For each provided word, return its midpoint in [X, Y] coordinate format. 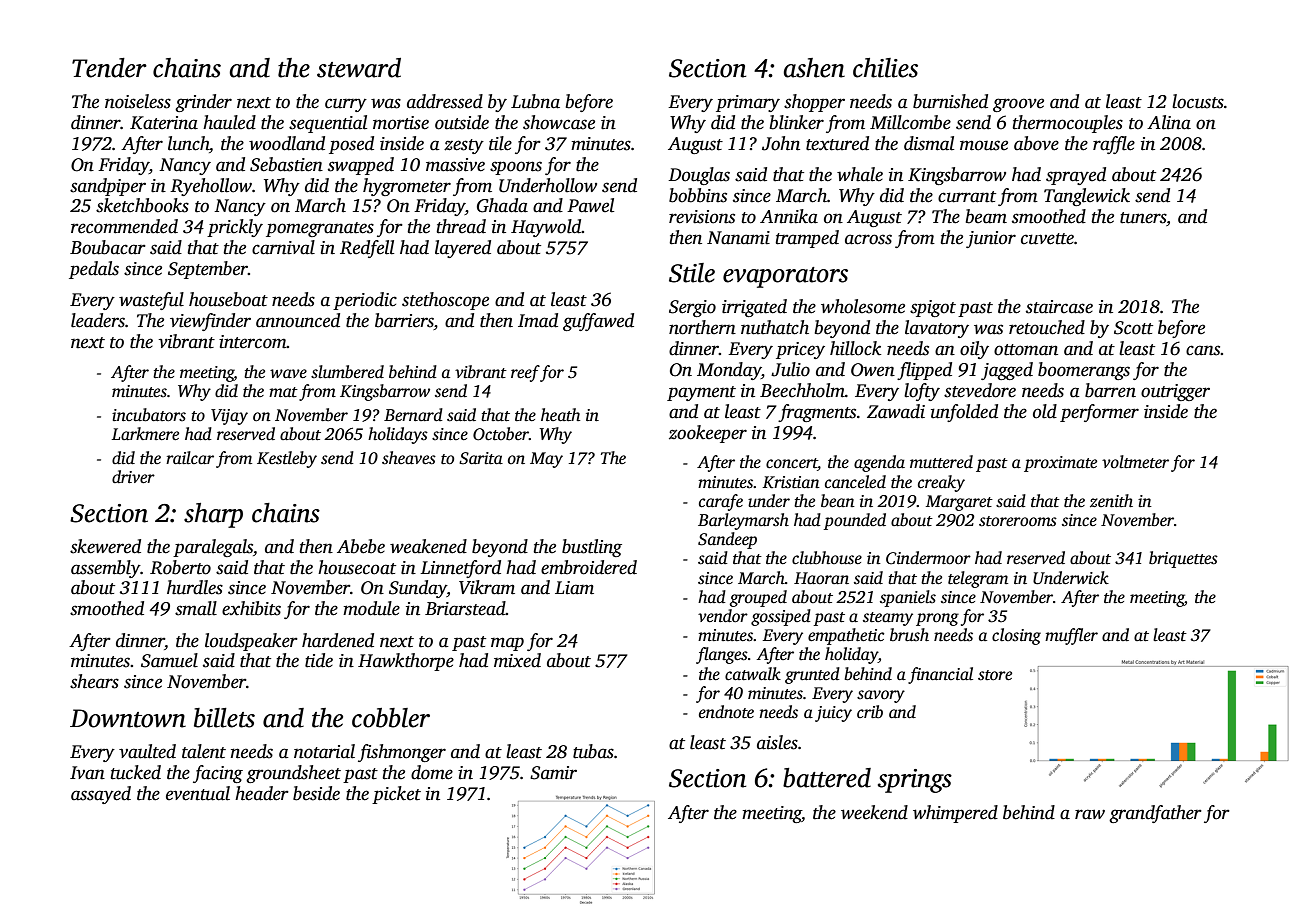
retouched [1047, 327]
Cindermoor [928, 558]
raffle [1114, 145]
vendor [723, 616]
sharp [213, 515]
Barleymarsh [743, 521]
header [262, 793]
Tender [109, 68]
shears [94, 681]
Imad [538, 320]
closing [1016, 636]
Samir [553, 773]
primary [748, 103]
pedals [94, 270]
